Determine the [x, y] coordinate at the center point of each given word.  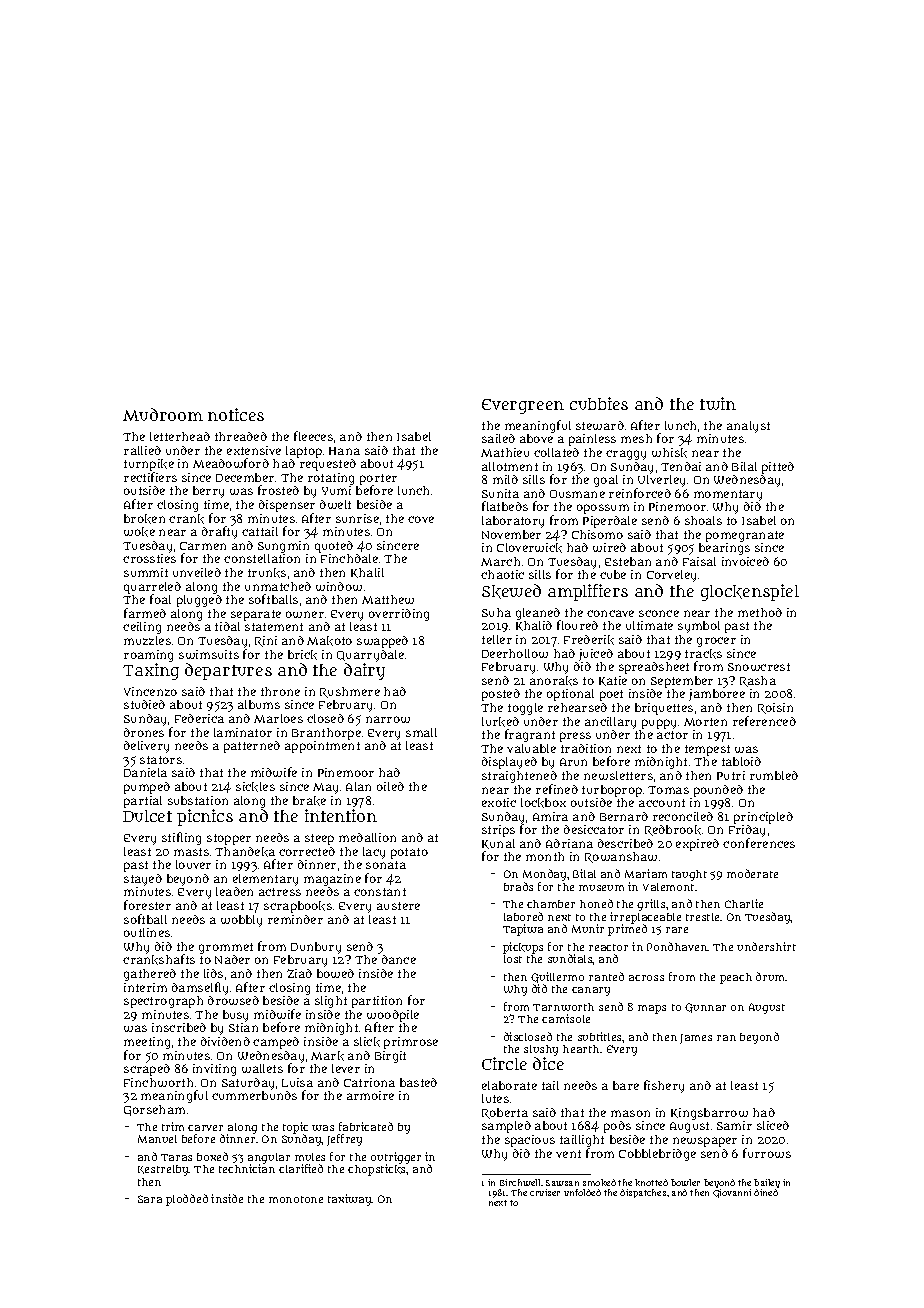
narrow [388, 719]
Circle [504, 1063]
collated [556, 452]
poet [611, 695]
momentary [728, 495]
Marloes [278, 718]
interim [145, 987]
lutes [495, 1098]
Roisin [775, 708]
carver [205, 1128]
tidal [227, 626]
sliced [773, 1125]
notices [236, 414]
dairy [364, 671]
